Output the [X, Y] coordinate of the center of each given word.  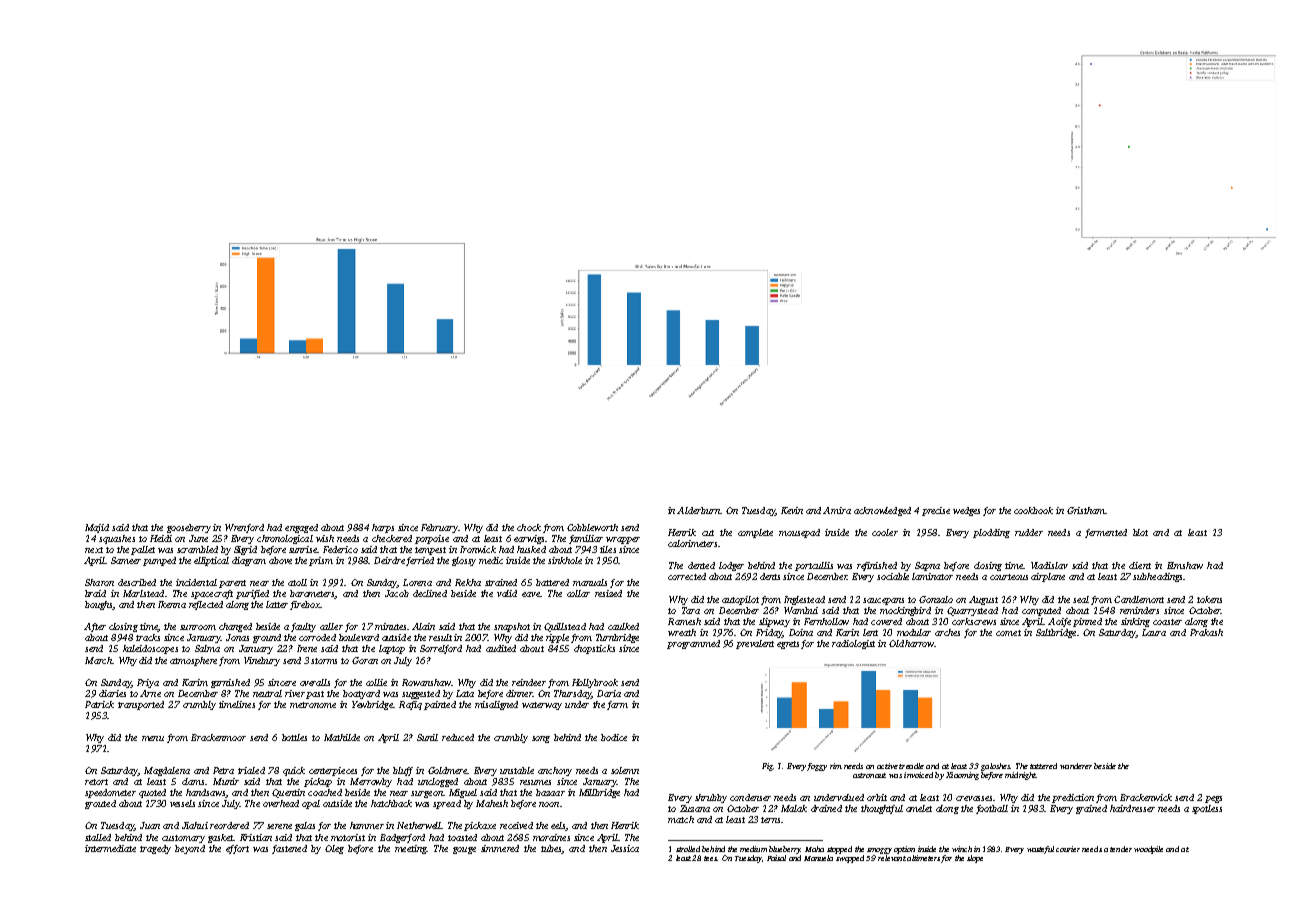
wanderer [1076, 766]
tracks [148, 637]
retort [96, 782]
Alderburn [699, 510]
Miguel [463, 793]
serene [279, 826]
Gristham [1086, 510]
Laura [1154, 632]
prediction [1073, 798]
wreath [682, 632]
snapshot [512, 627]
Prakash [1206, 632]
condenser [750, 797]
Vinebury [262, 661]
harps [383, 528]
